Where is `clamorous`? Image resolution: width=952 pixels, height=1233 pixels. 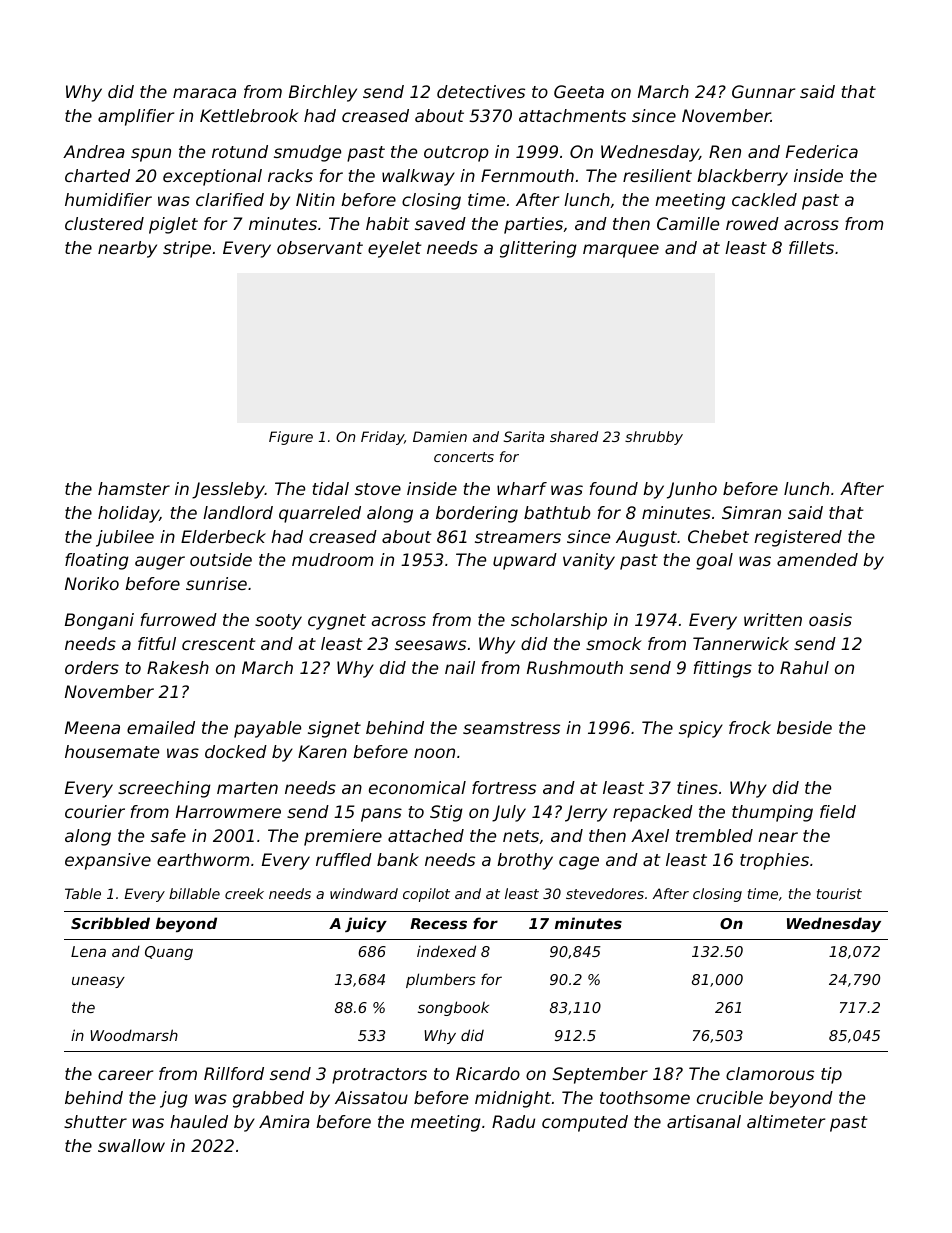
clamorous is located at coordinates (770, 1073).
